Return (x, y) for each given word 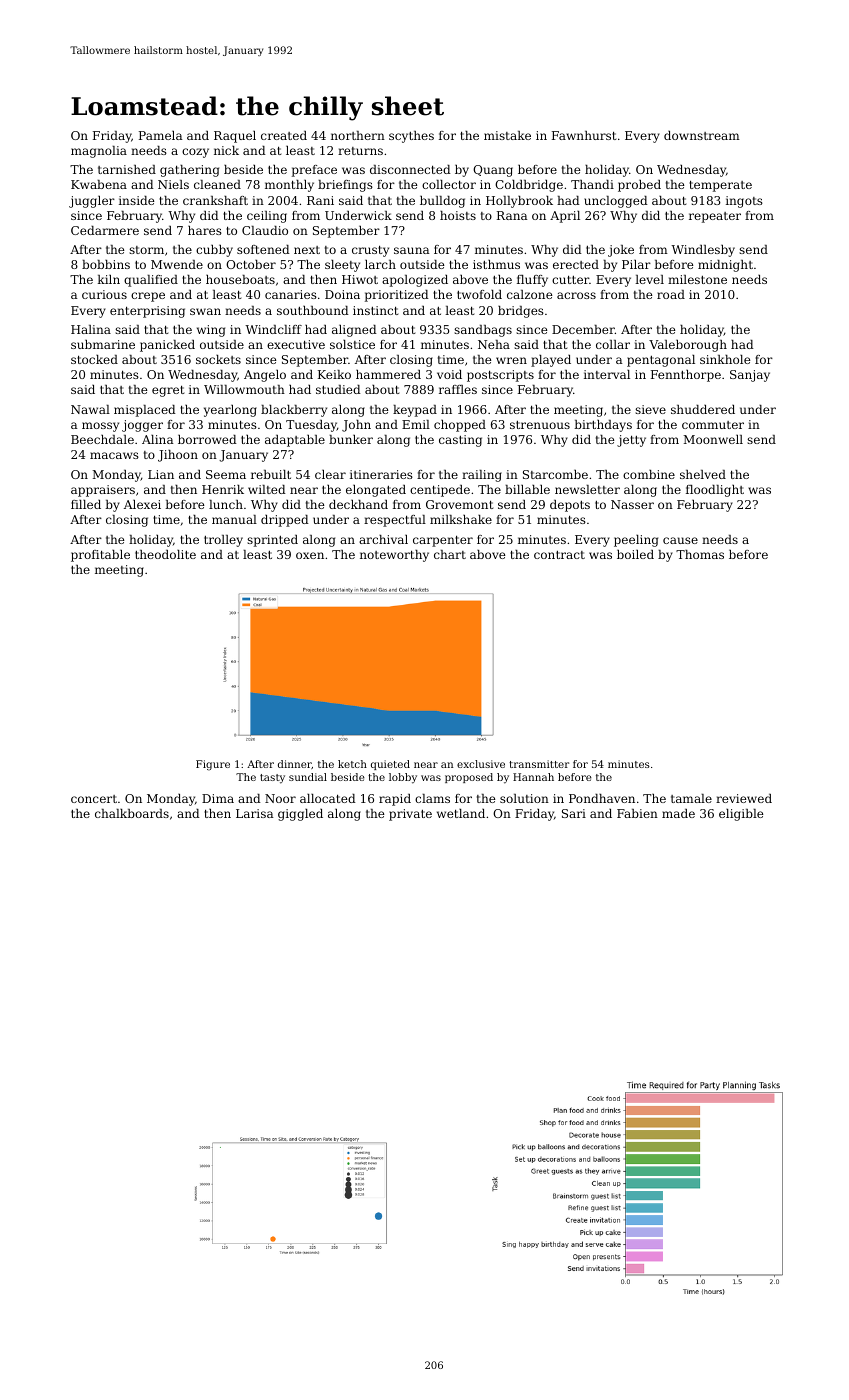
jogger (142, 426)
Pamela (161, 135)
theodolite (165, 554)
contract (559, 555)
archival (383, 539)
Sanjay (750, 376)
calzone (529, 294)
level (649, 279)
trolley (223, 541)
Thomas (700, 554)
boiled (635, 554)
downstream (702, 135)
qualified (151, 281)
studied (338, 389)
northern (358, 135)
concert (94, 799)
